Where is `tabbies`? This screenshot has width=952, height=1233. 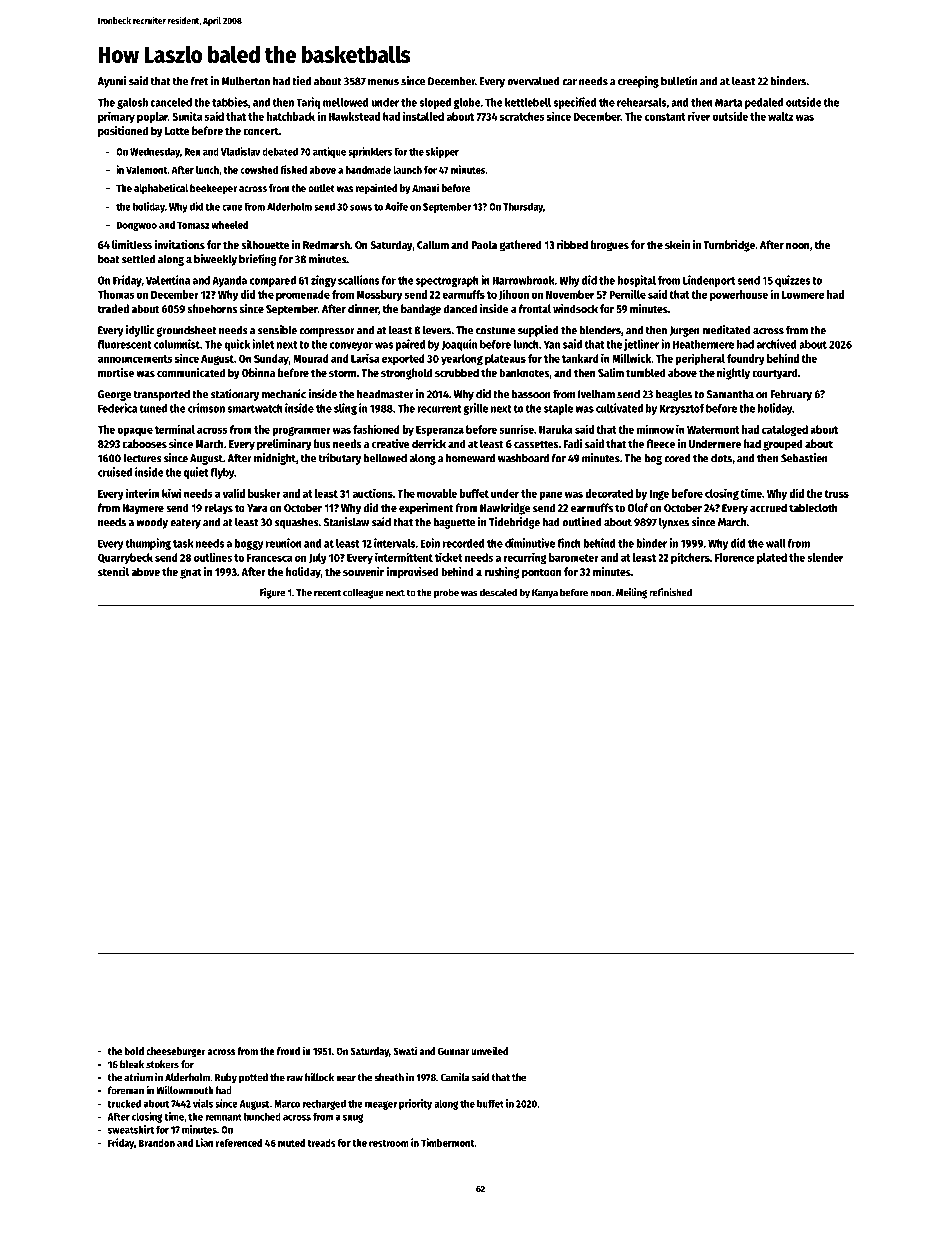 tabbies is located at coordinates (230, 102).
